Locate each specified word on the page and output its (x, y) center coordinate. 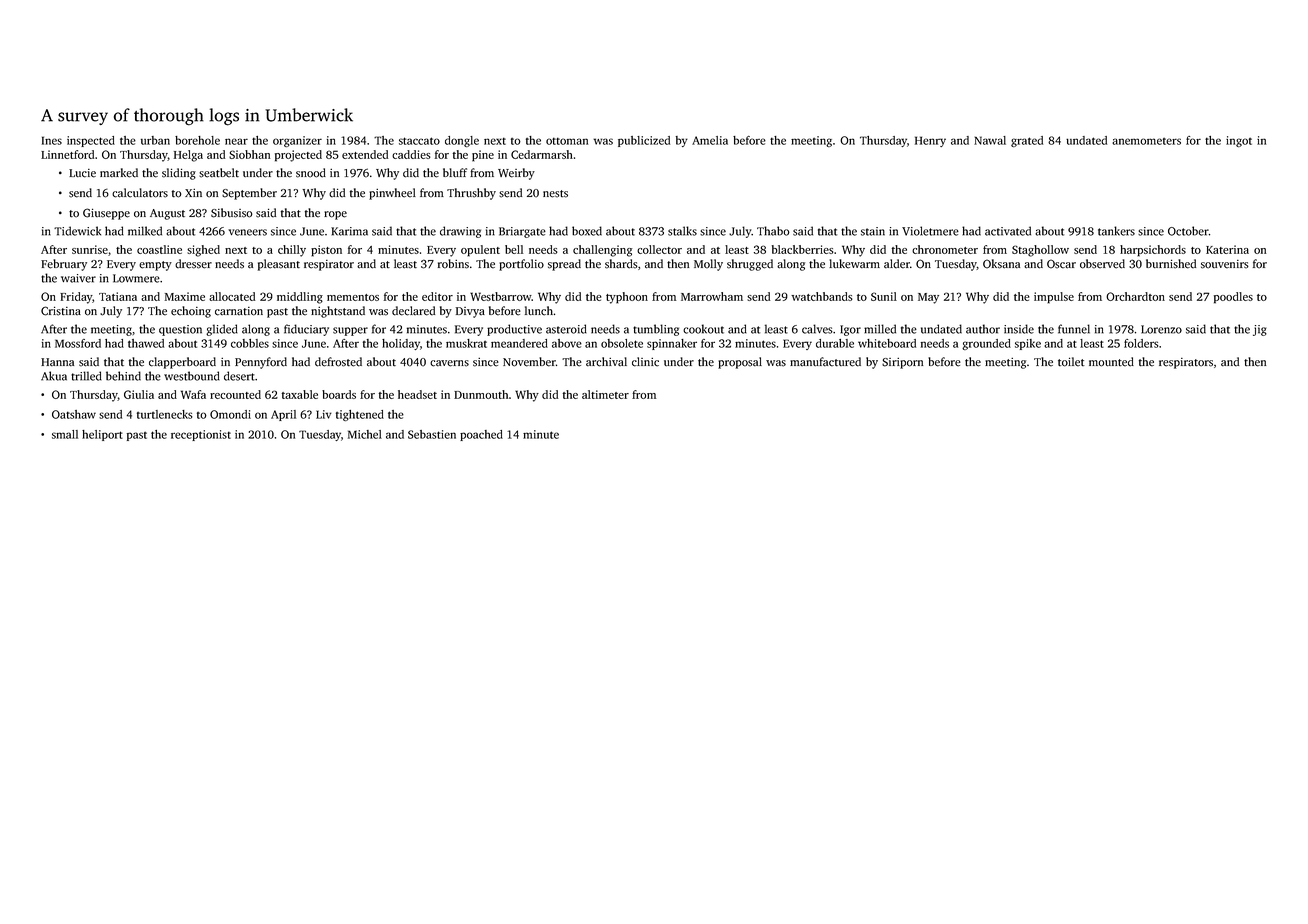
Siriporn (902, 363)
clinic (645, 362)
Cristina (61, 311)
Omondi (230, 414)
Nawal (990, 140)
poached (481, 435)
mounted (1111, 362)
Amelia (710, 140)
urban (155, 140)
